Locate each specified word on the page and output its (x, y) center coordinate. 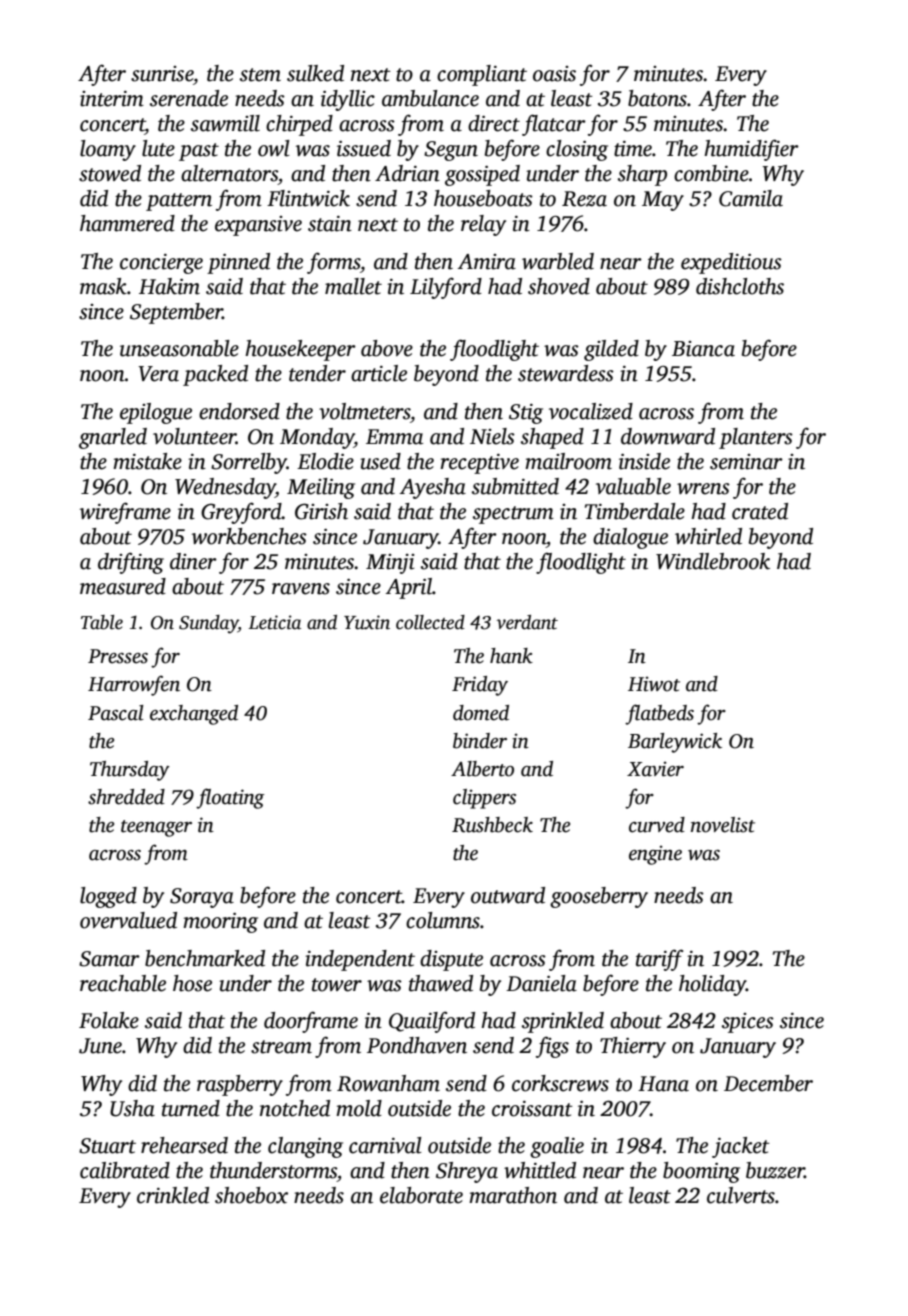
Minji (390, 564)
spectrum (513, 515)
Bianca (703, 349)
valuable (633, 486)
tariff (659, 960)
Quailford (432, 1022)
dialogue (630, 538)
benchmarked (205, 958)
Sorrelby (249, 463)
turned (191, 1108)
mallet (353, 286)
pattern (179, 202)
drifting (131, 563)
